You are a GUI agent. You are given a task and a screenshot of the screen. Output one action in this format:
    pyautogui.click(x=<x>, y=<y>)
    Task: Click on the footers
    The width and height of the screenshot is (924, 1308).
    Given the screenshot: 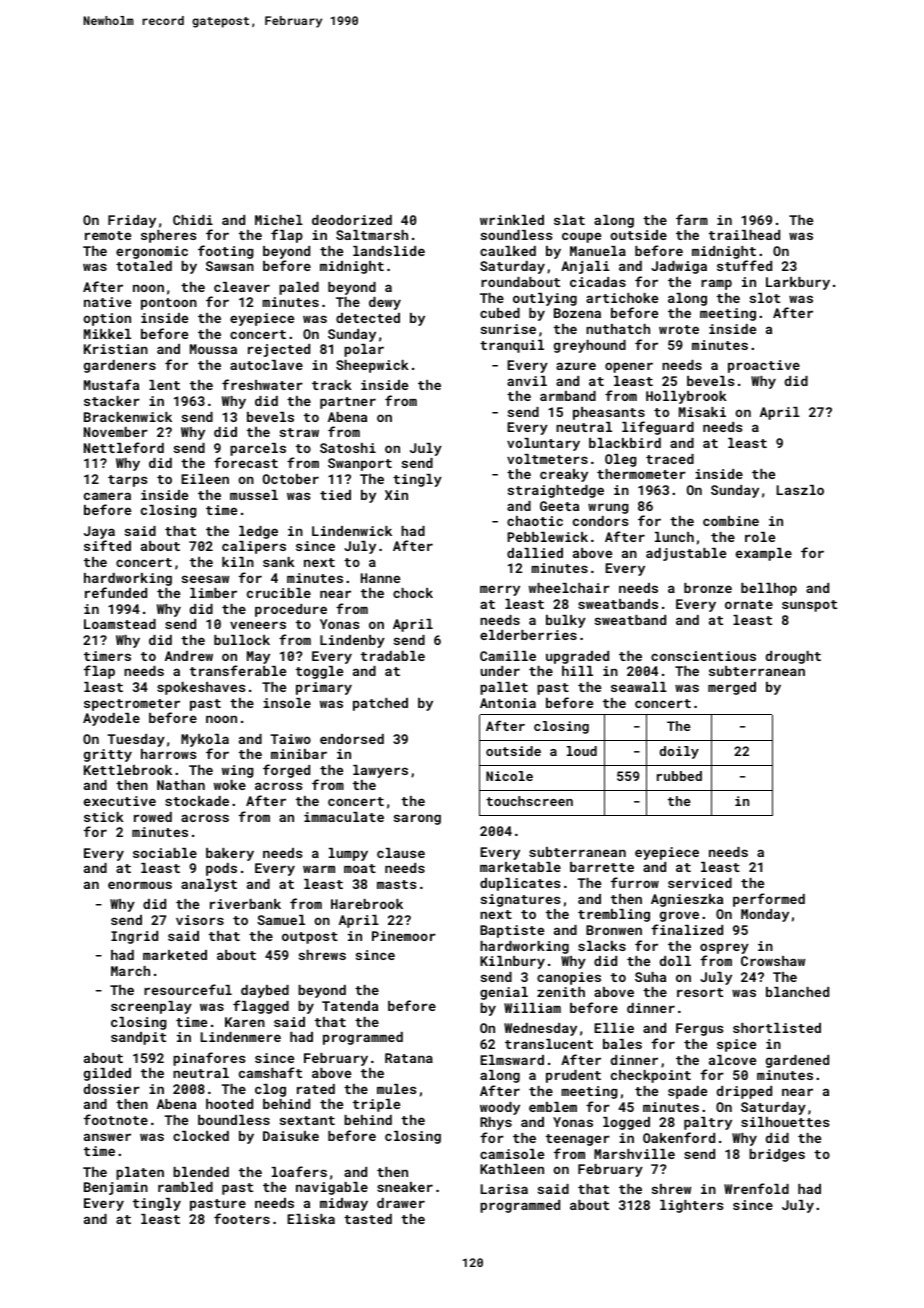 What is the action you would take?
    pyautogui.click(x=242, y=1218)
